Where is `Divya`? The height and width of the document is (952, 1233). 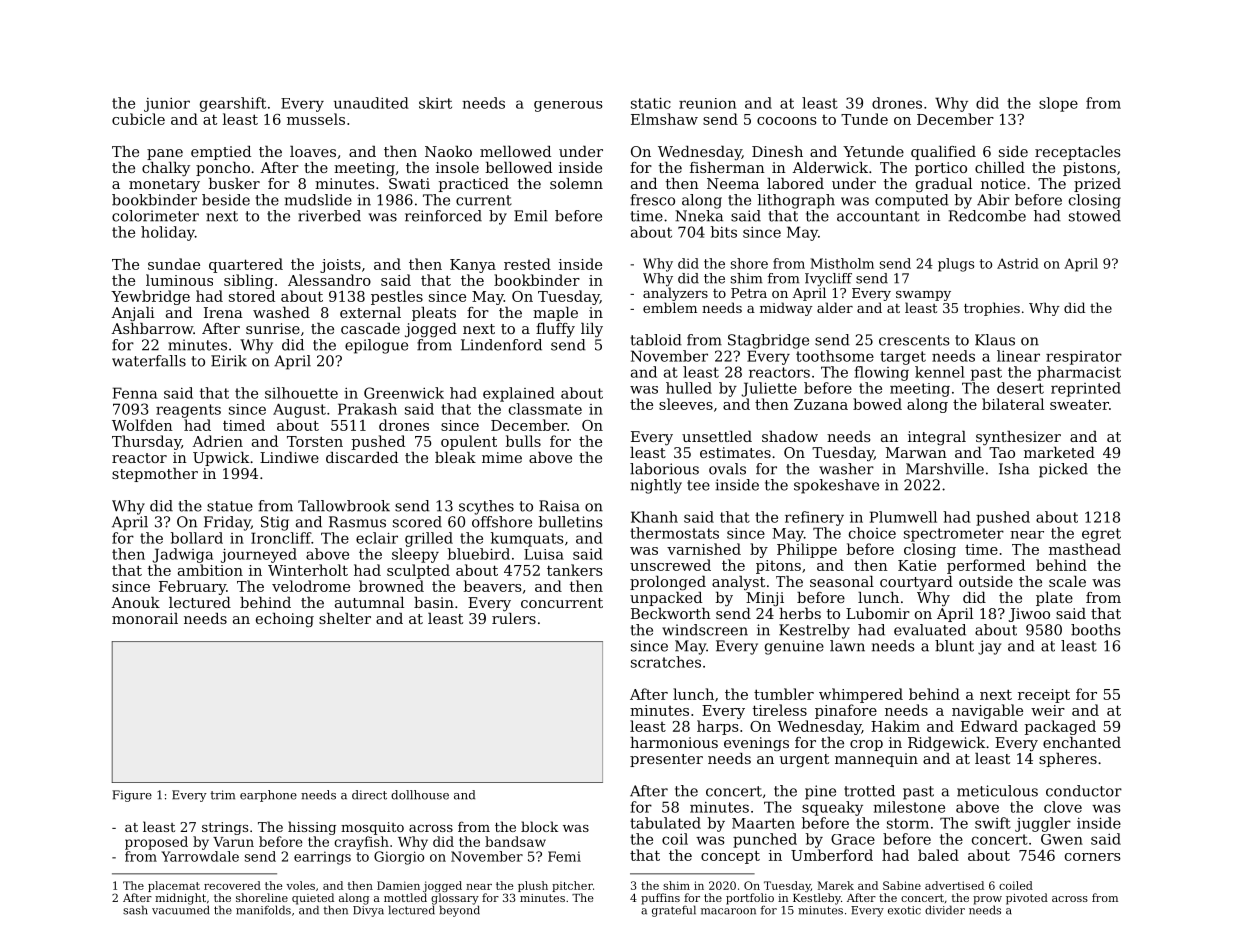 Divya is located at coordinates (368, 911).
